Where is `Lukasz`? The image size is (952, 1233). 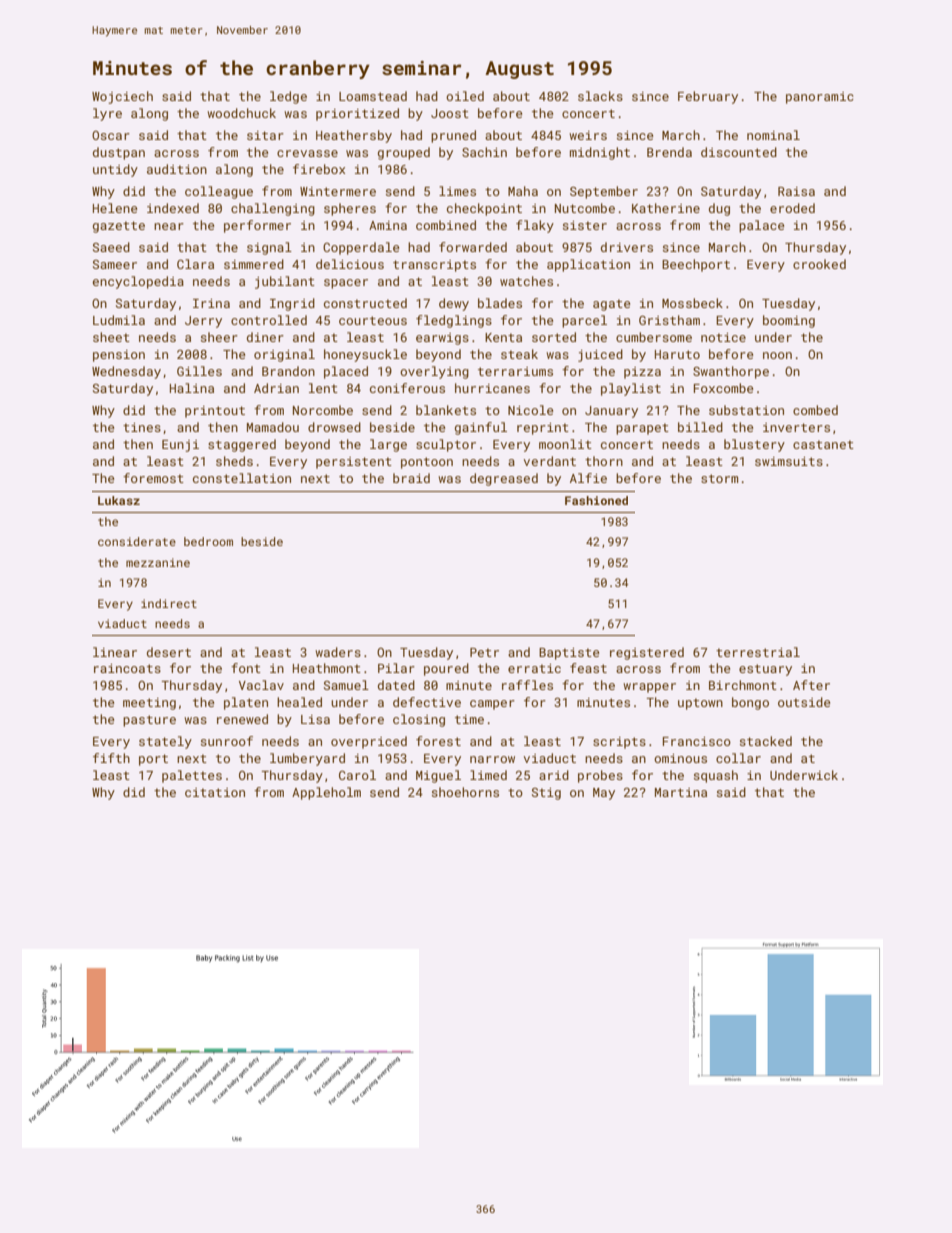
Lukasz is located at coordinates (119, 500).
